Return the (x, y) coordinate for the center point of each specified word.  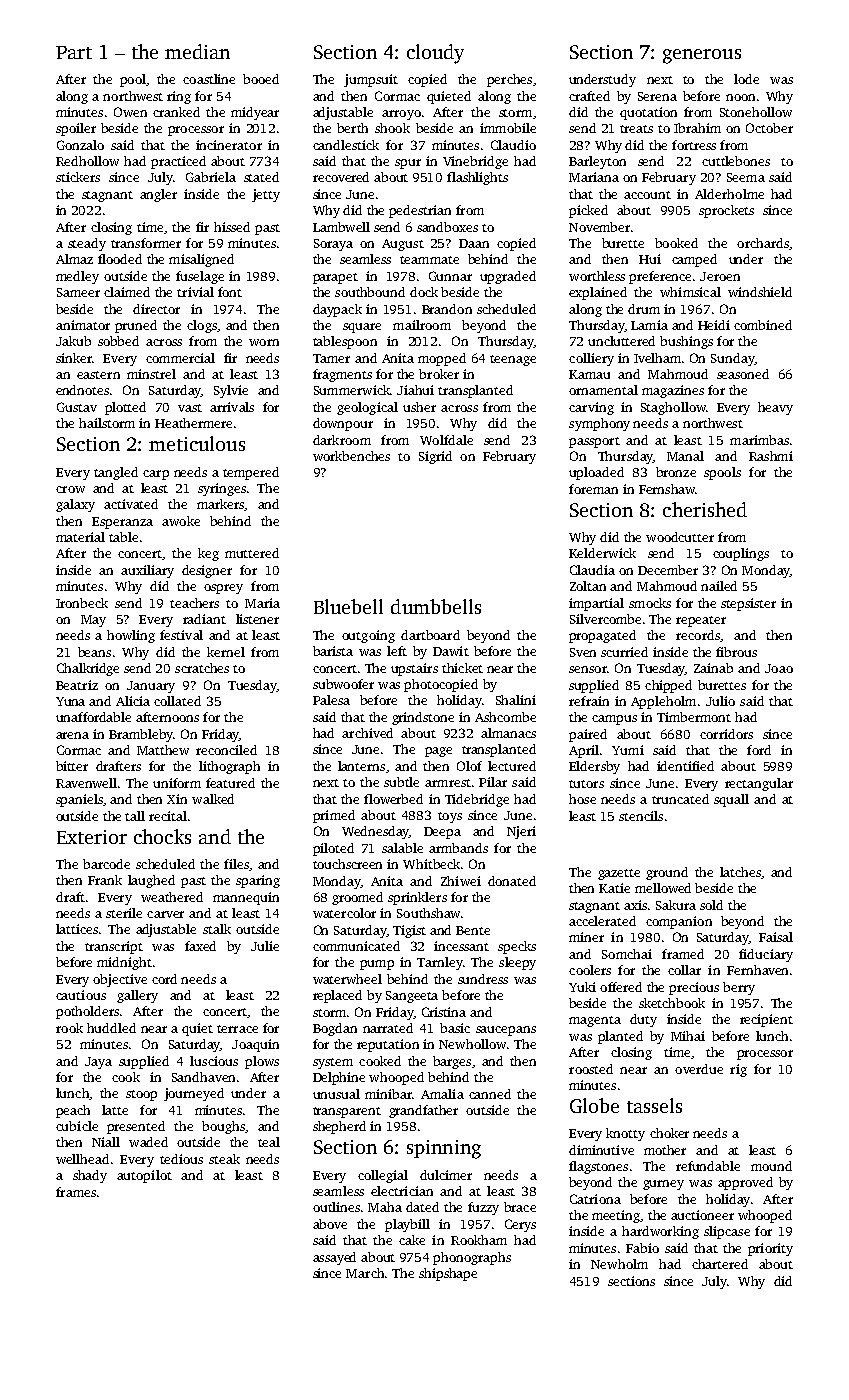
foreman (593, 489)
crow (70, 489)
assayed (334, 1258)
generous (702, 56)
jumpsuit (371, 80)
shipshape (448, 1274)
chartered (720, 1264)
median (197, 51)
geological (367, 408)
